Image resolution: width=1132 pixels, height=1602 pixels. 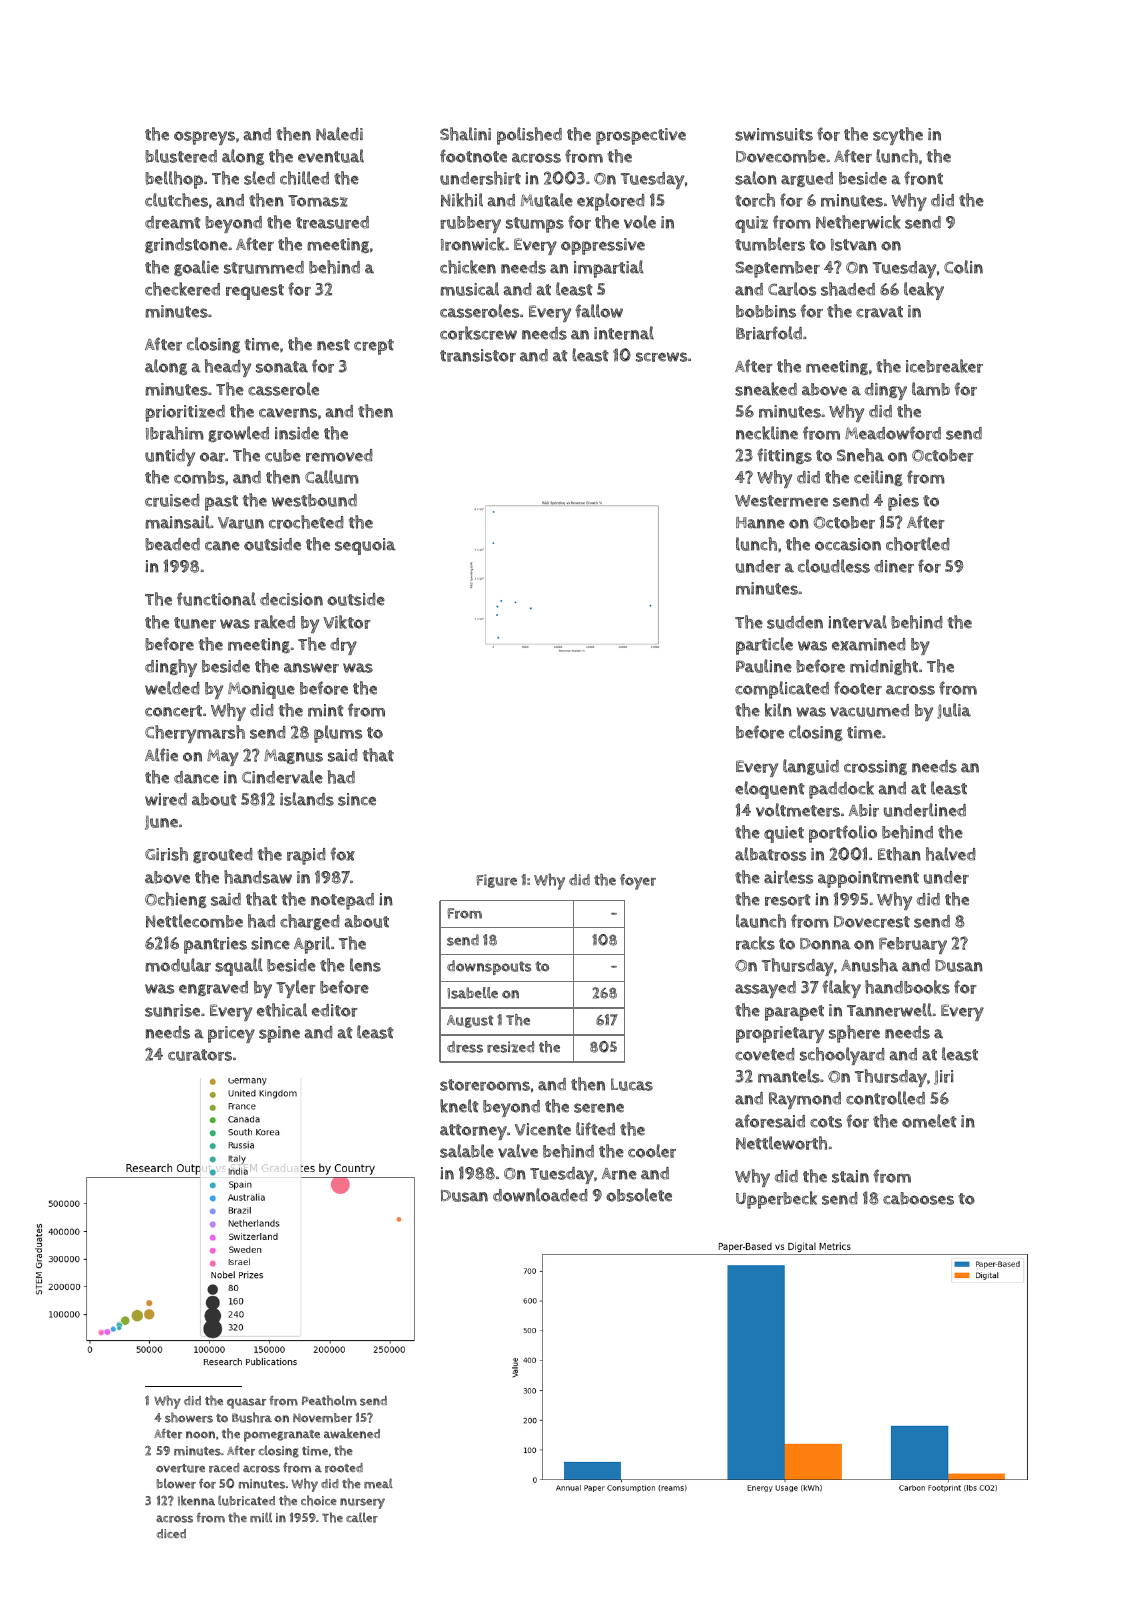 What do you see at coordinates (863, 810) in the screenshot?
I see `Abir` at bounding box center [863, 810].
